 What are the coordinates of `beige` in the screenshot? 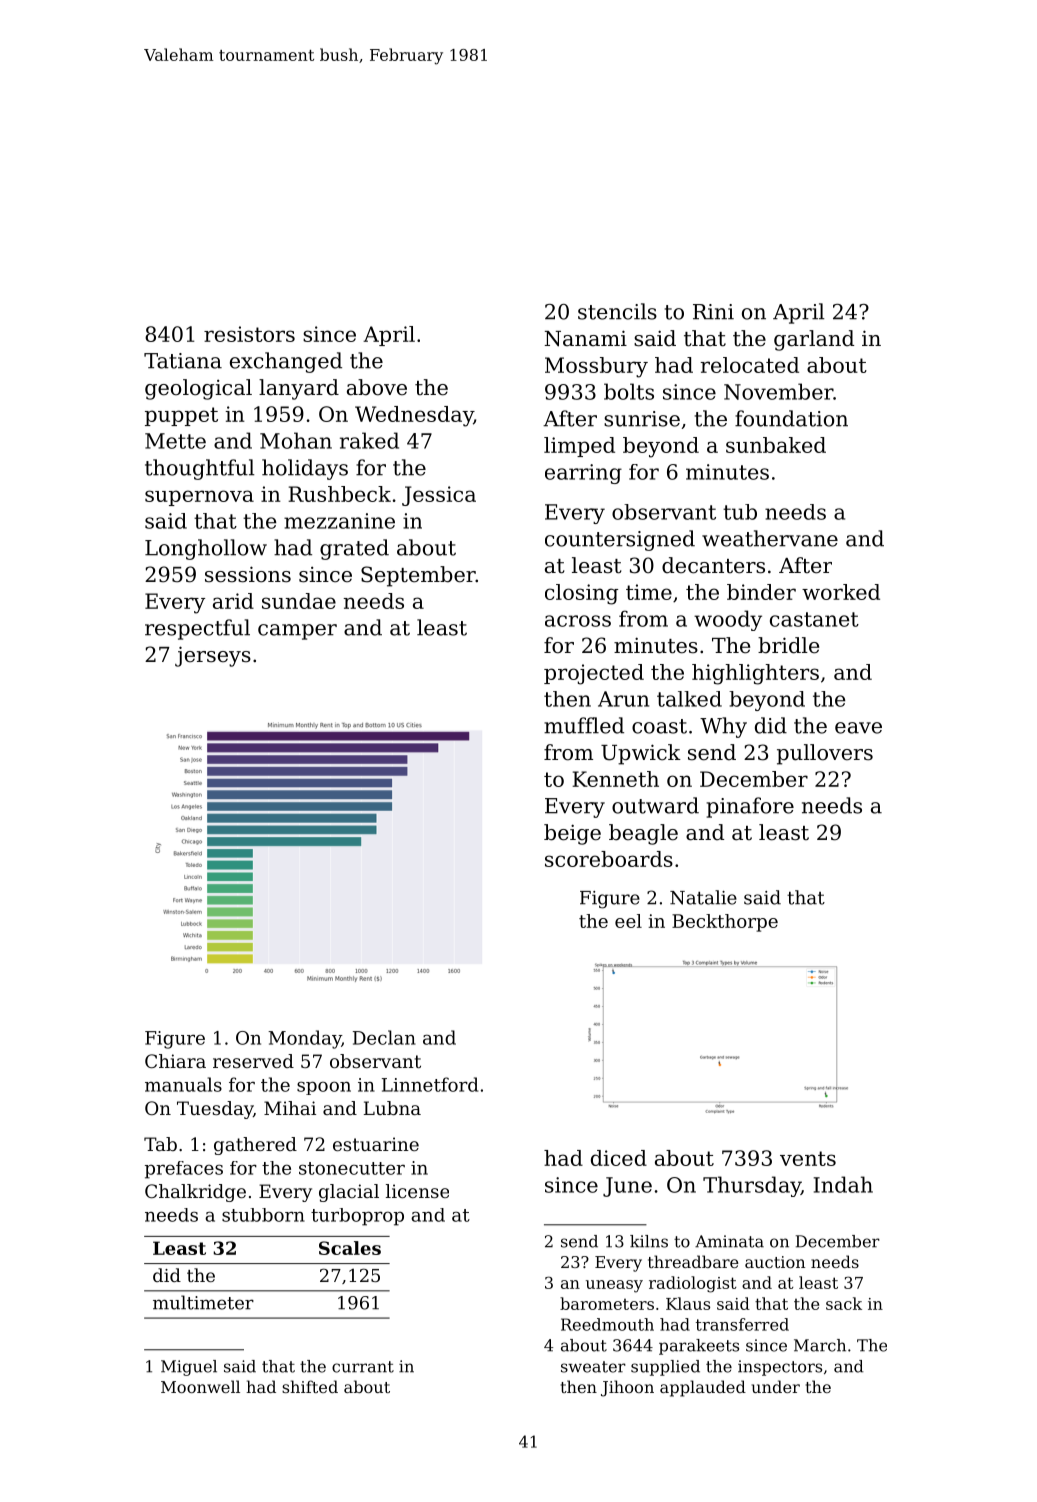 It's located at (572, 834).
